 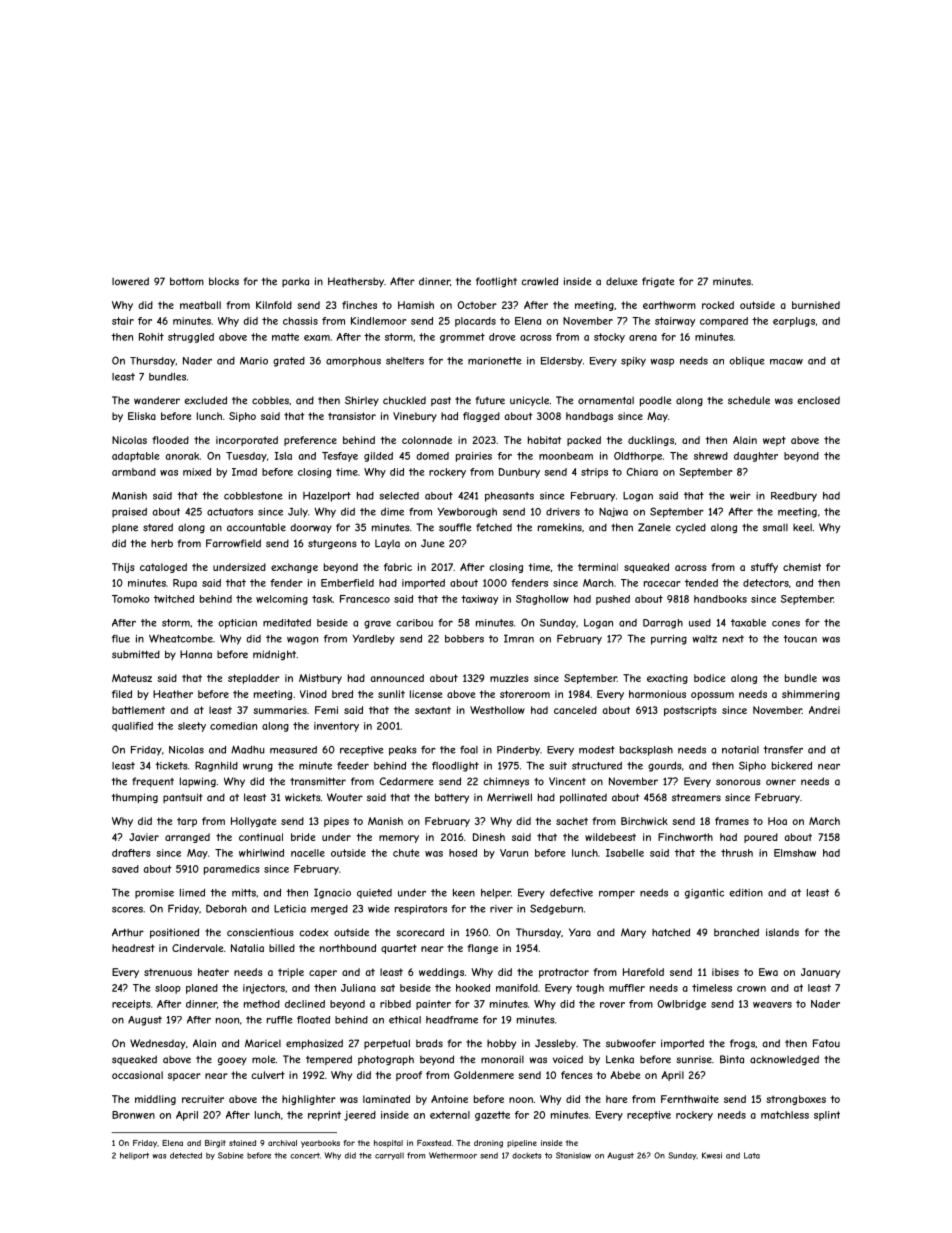 I want to click on lowered, so click(x=130, y=281).
